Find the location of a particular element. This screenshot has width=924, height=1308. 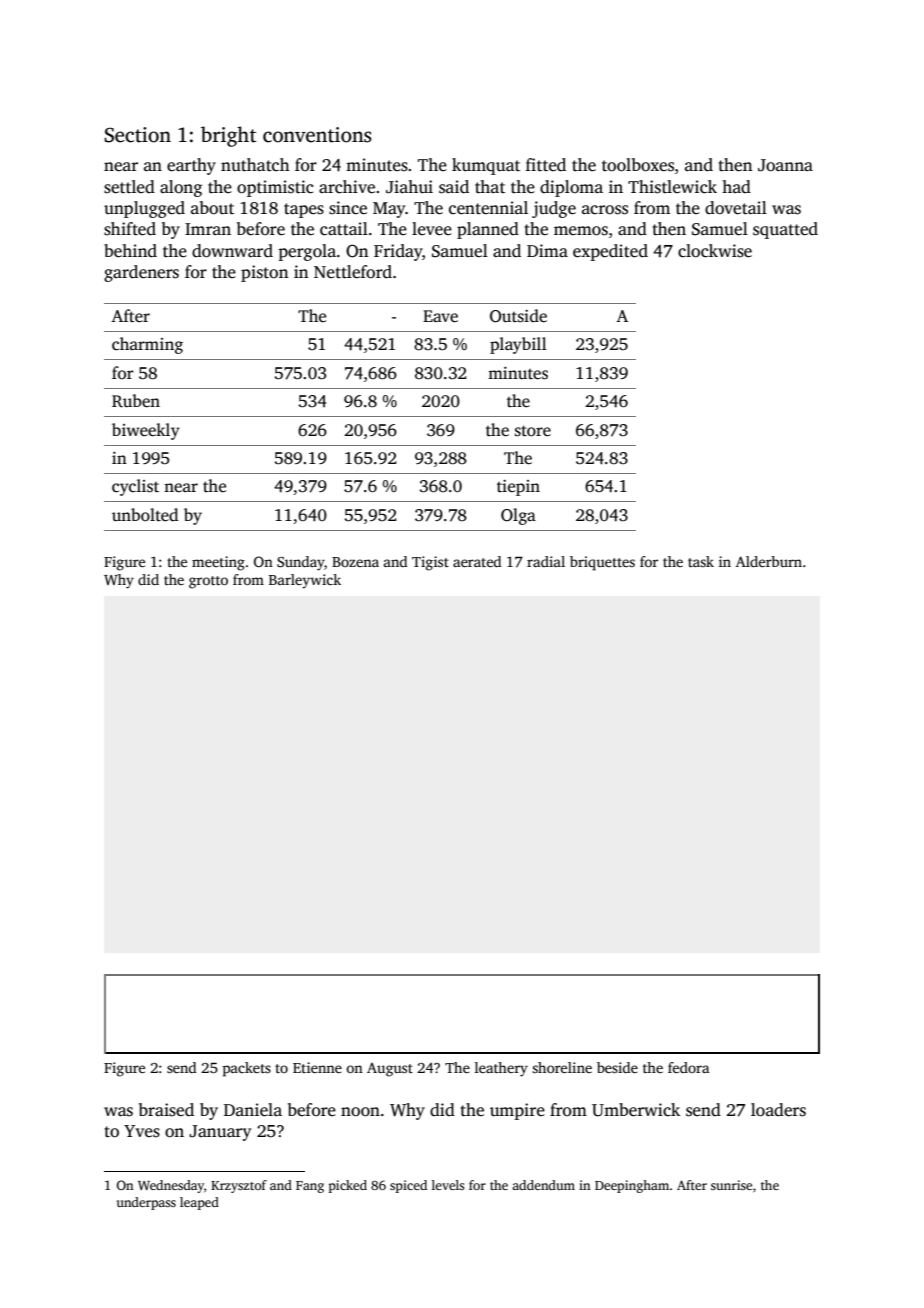

radial is located at coordinates (546, 561).
